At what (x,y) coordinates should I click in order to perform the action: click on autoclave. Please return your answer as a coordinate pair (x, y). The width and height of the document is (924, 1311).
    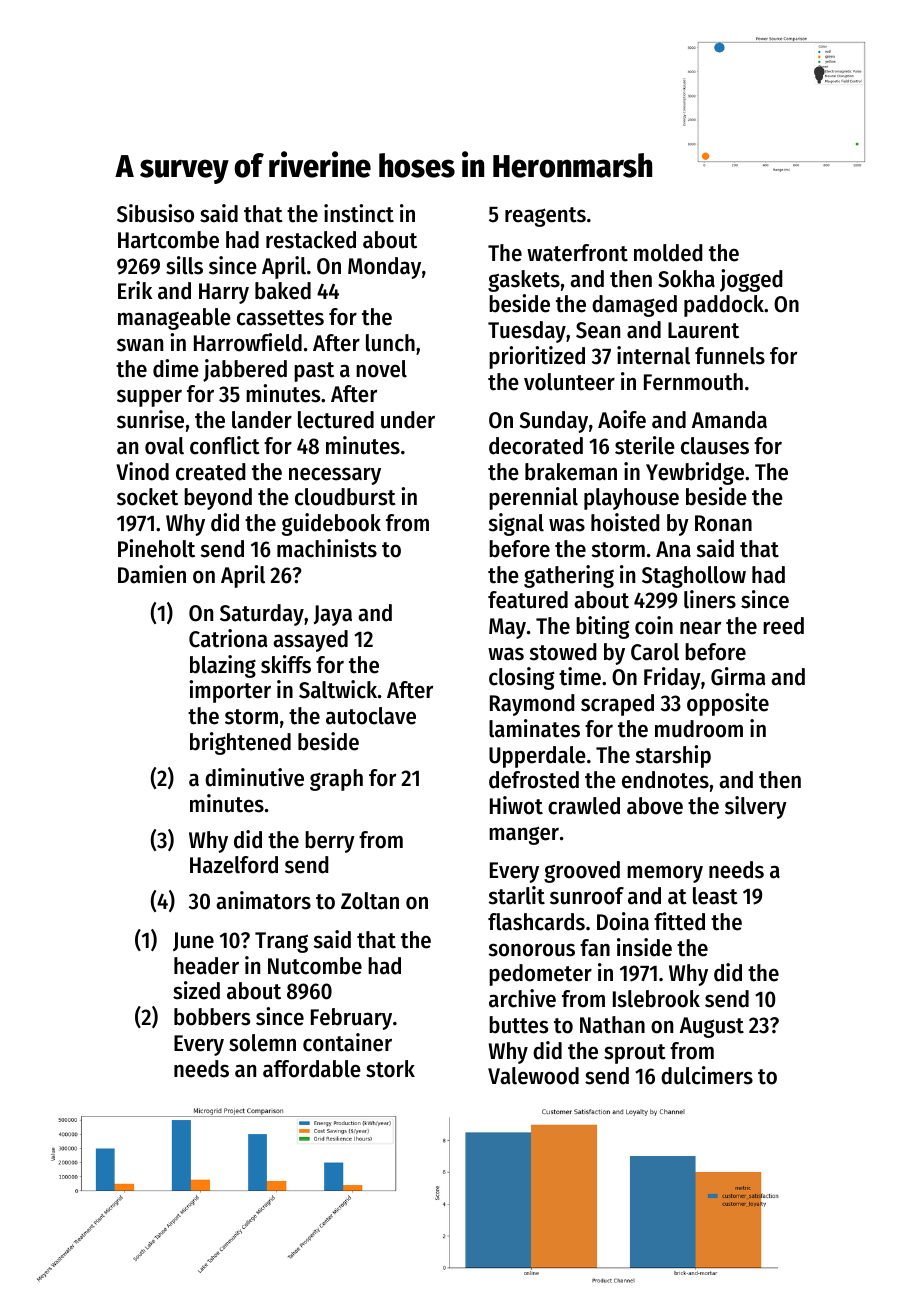
    Looking at the image, I should click on (371, 716).
